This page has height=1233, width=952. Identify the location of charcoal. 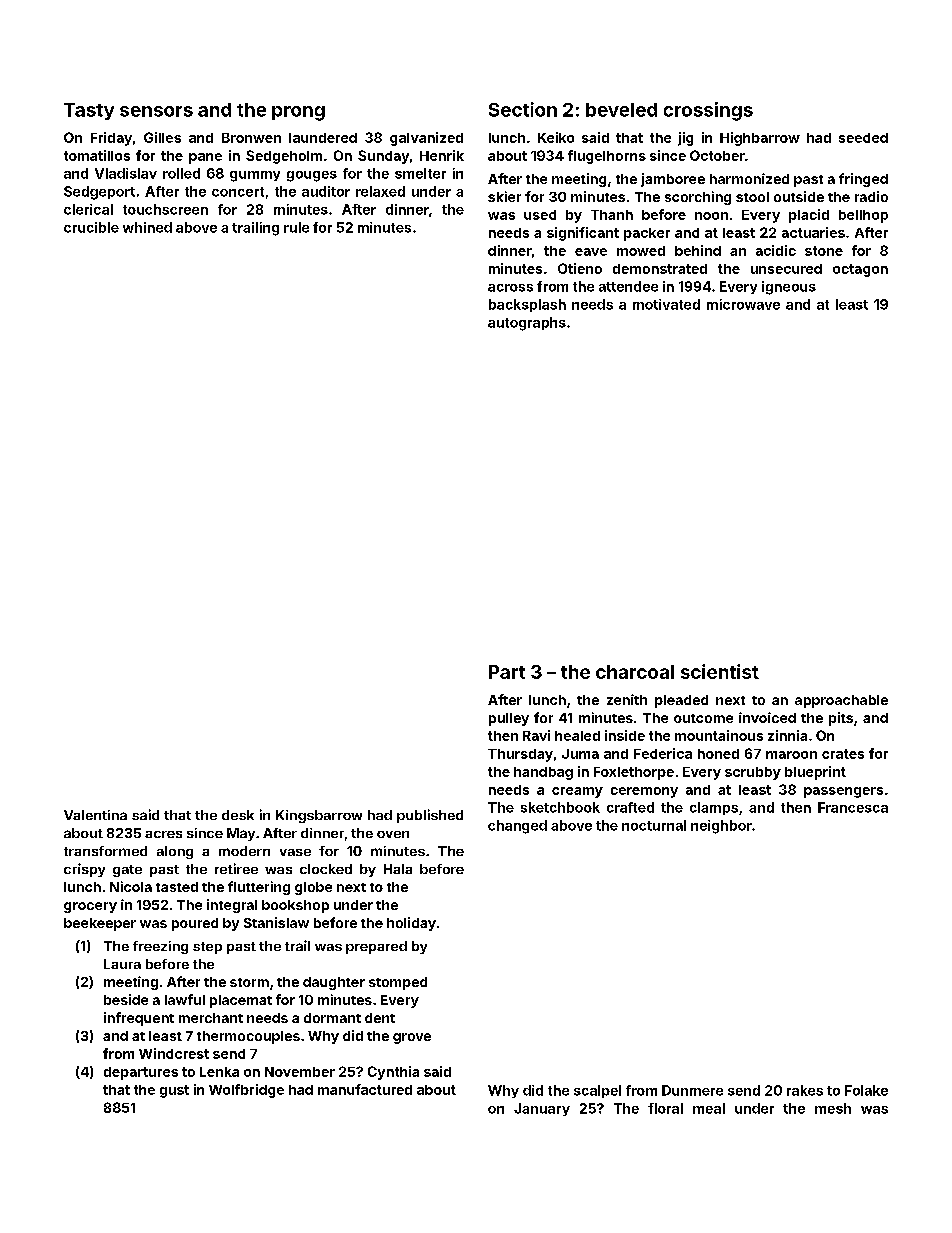
(635, 672).
